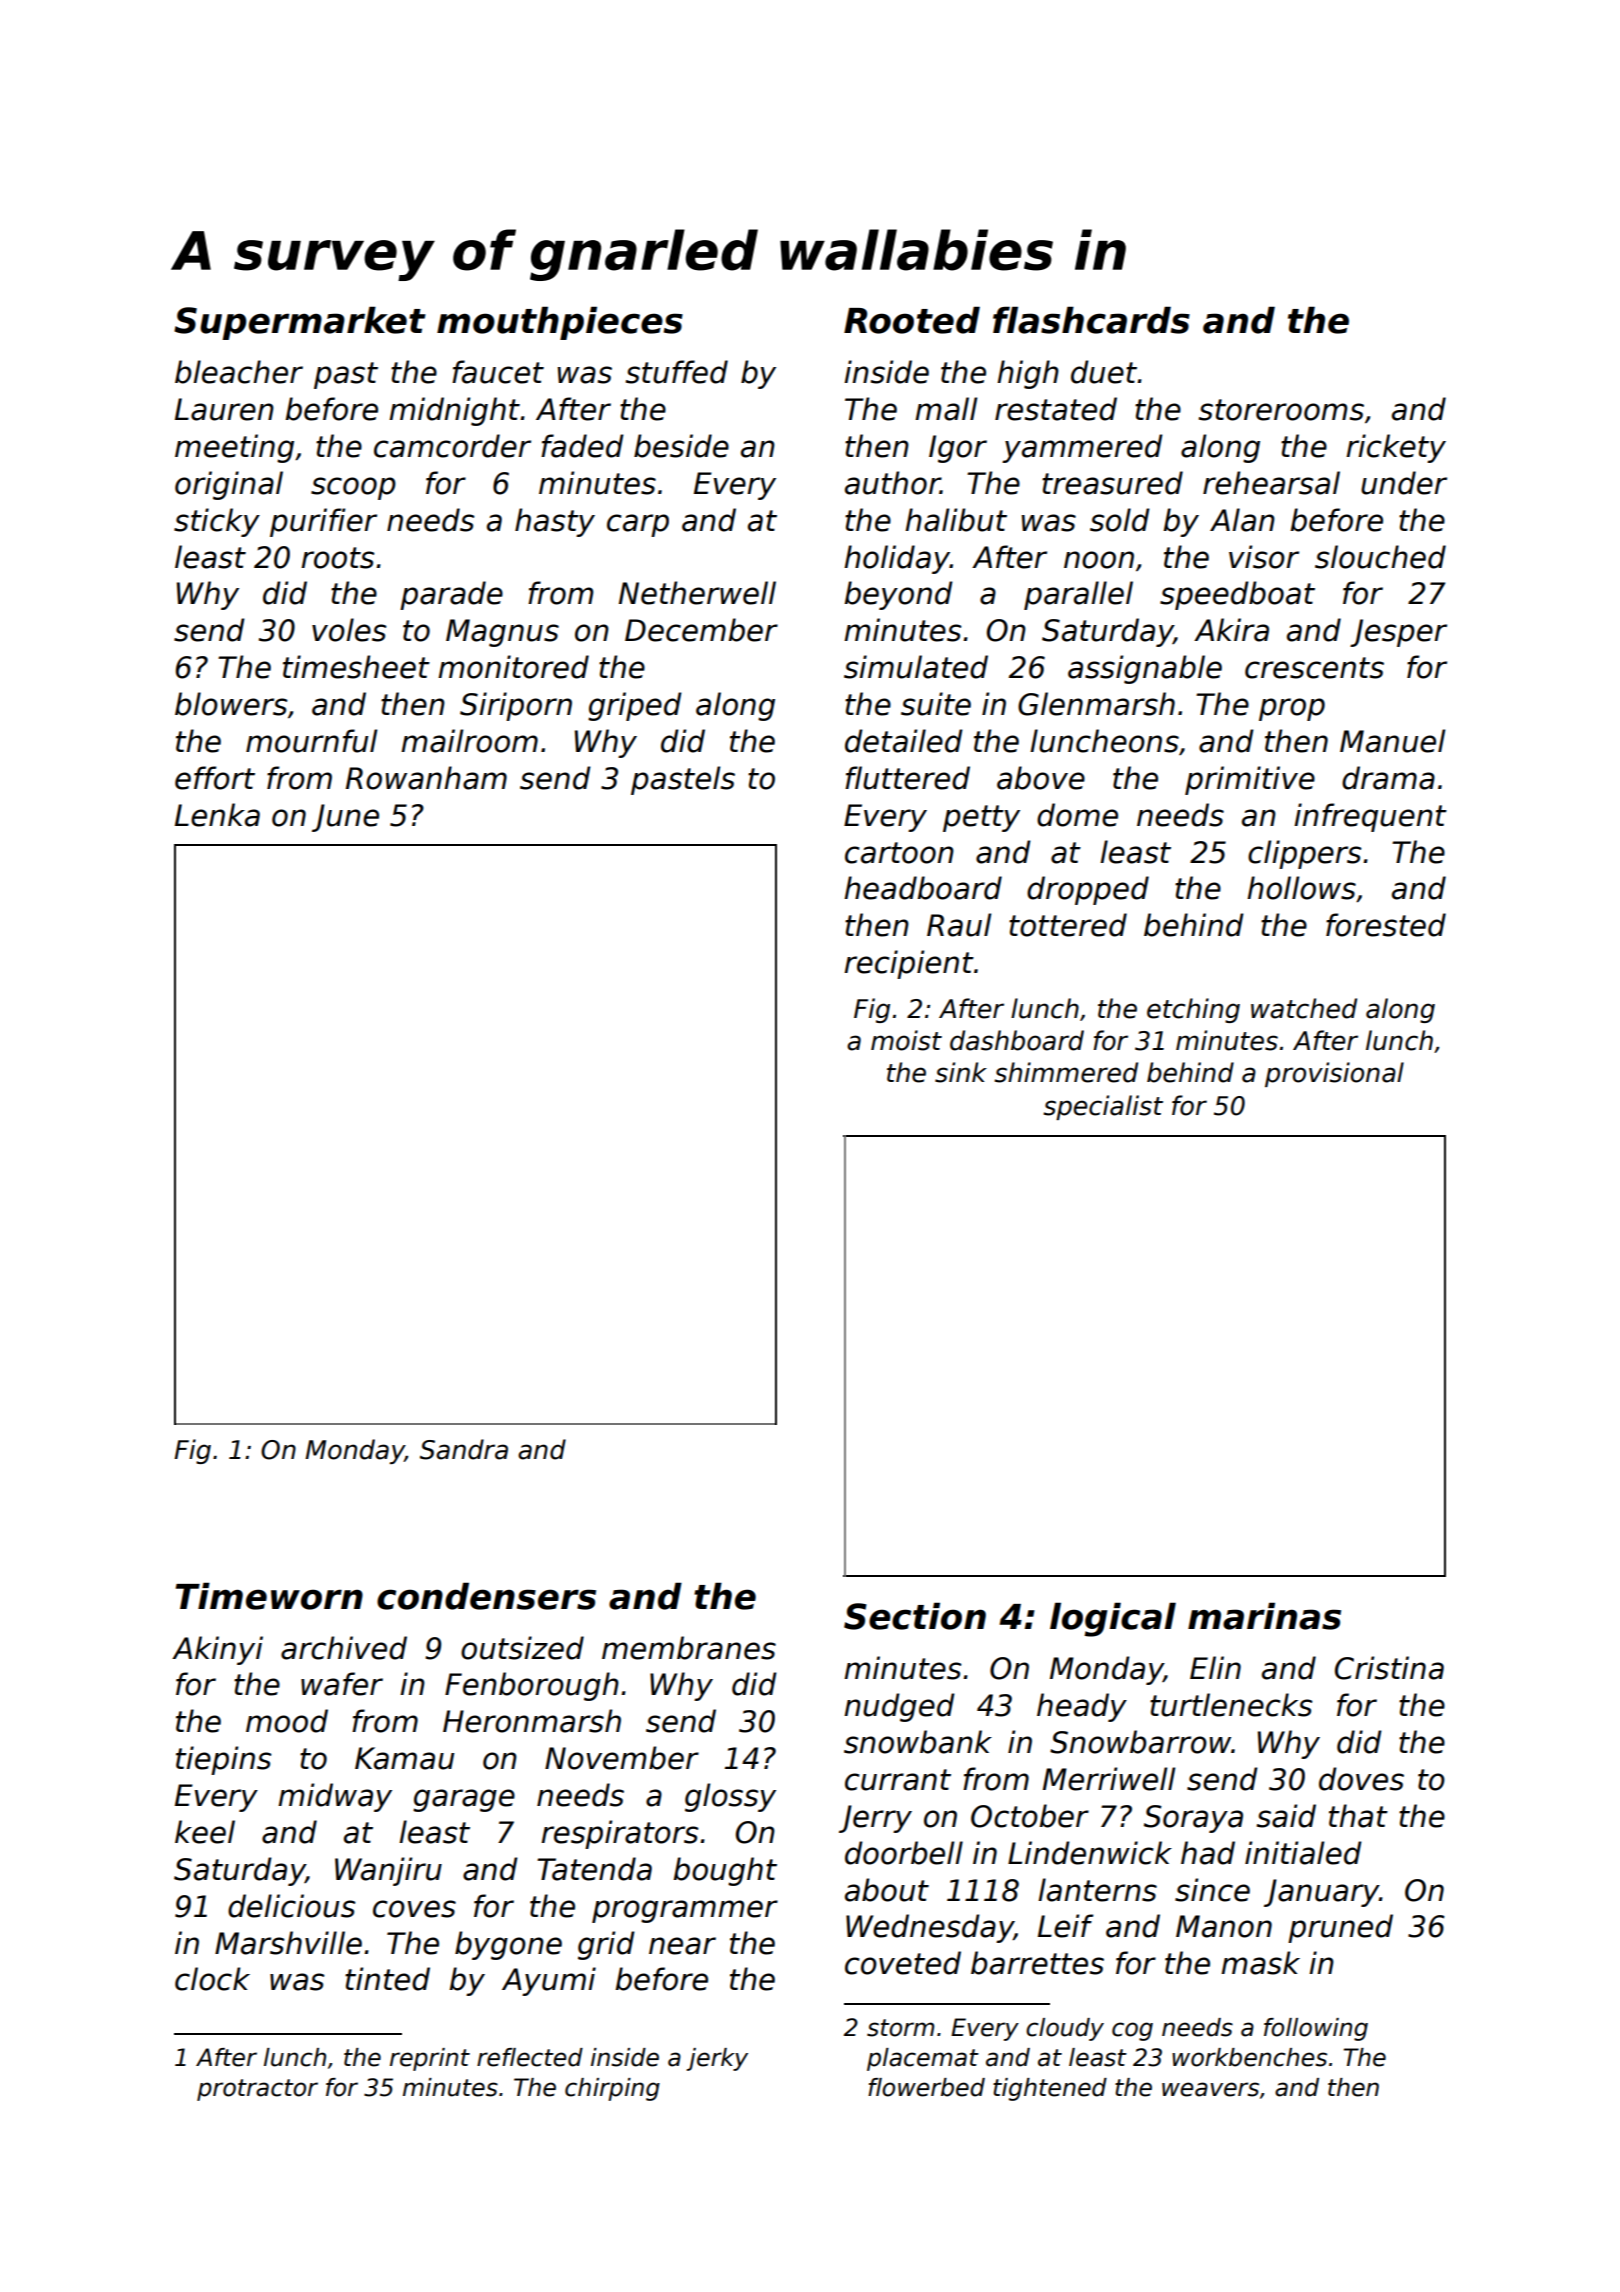  Describe the element at coordinates (946, 409) in the page. I see `mall` at that location.
